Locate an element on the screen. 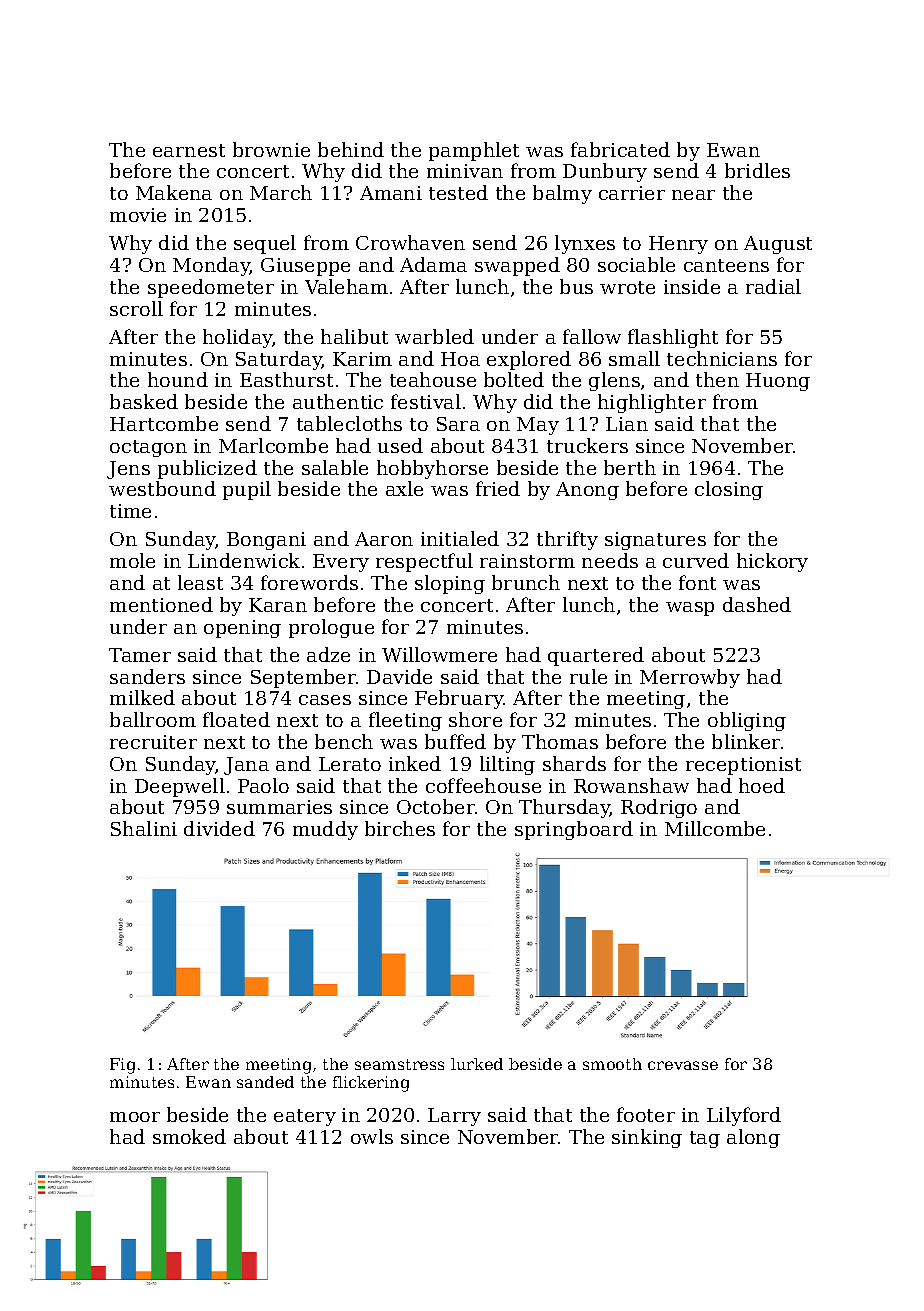 This screenshot has height=1311, width=924. fabricated is located at coordinates (620, 149).
